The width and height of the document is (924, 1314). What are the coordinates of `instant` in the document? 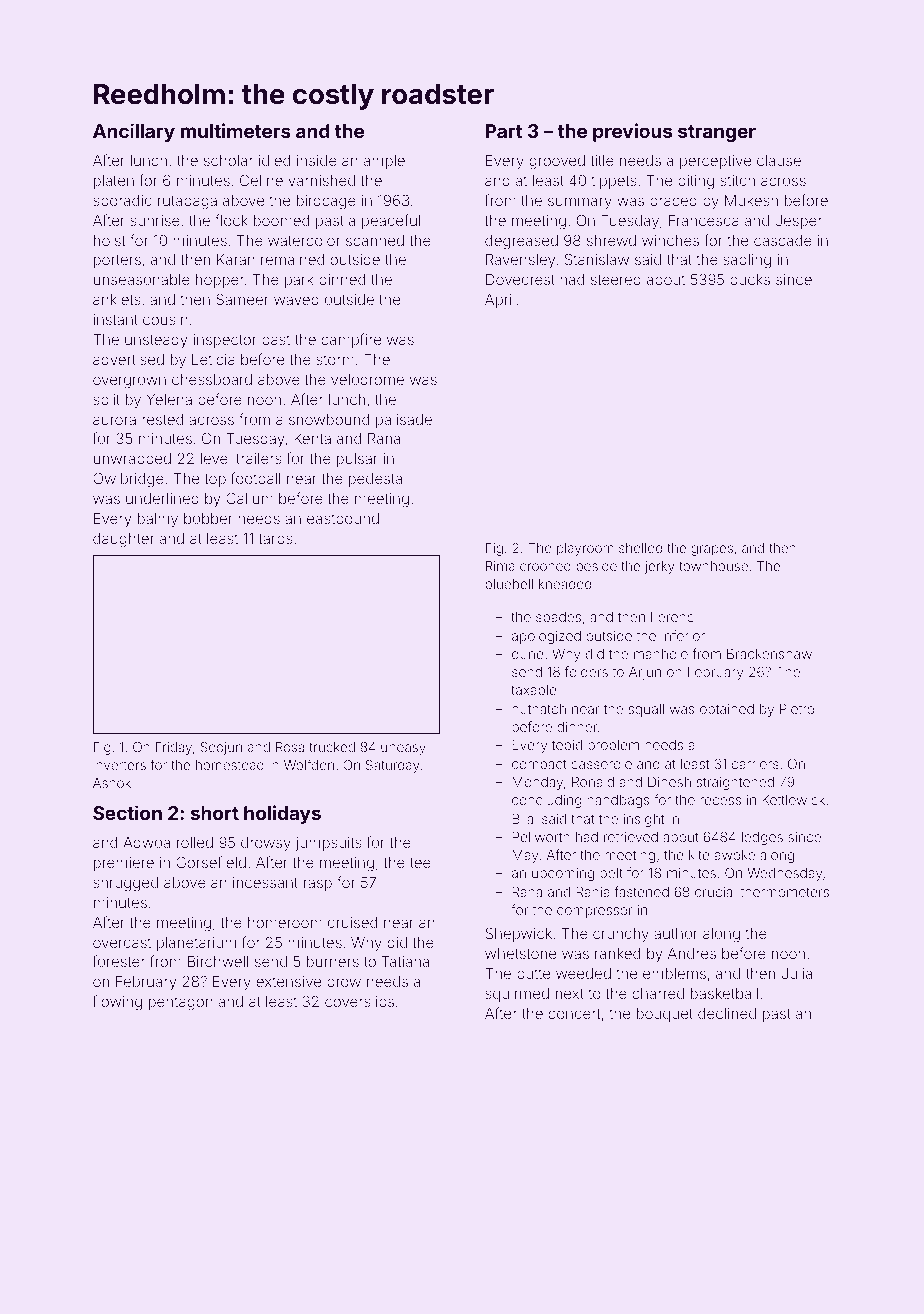 It's located at (116, 319).
